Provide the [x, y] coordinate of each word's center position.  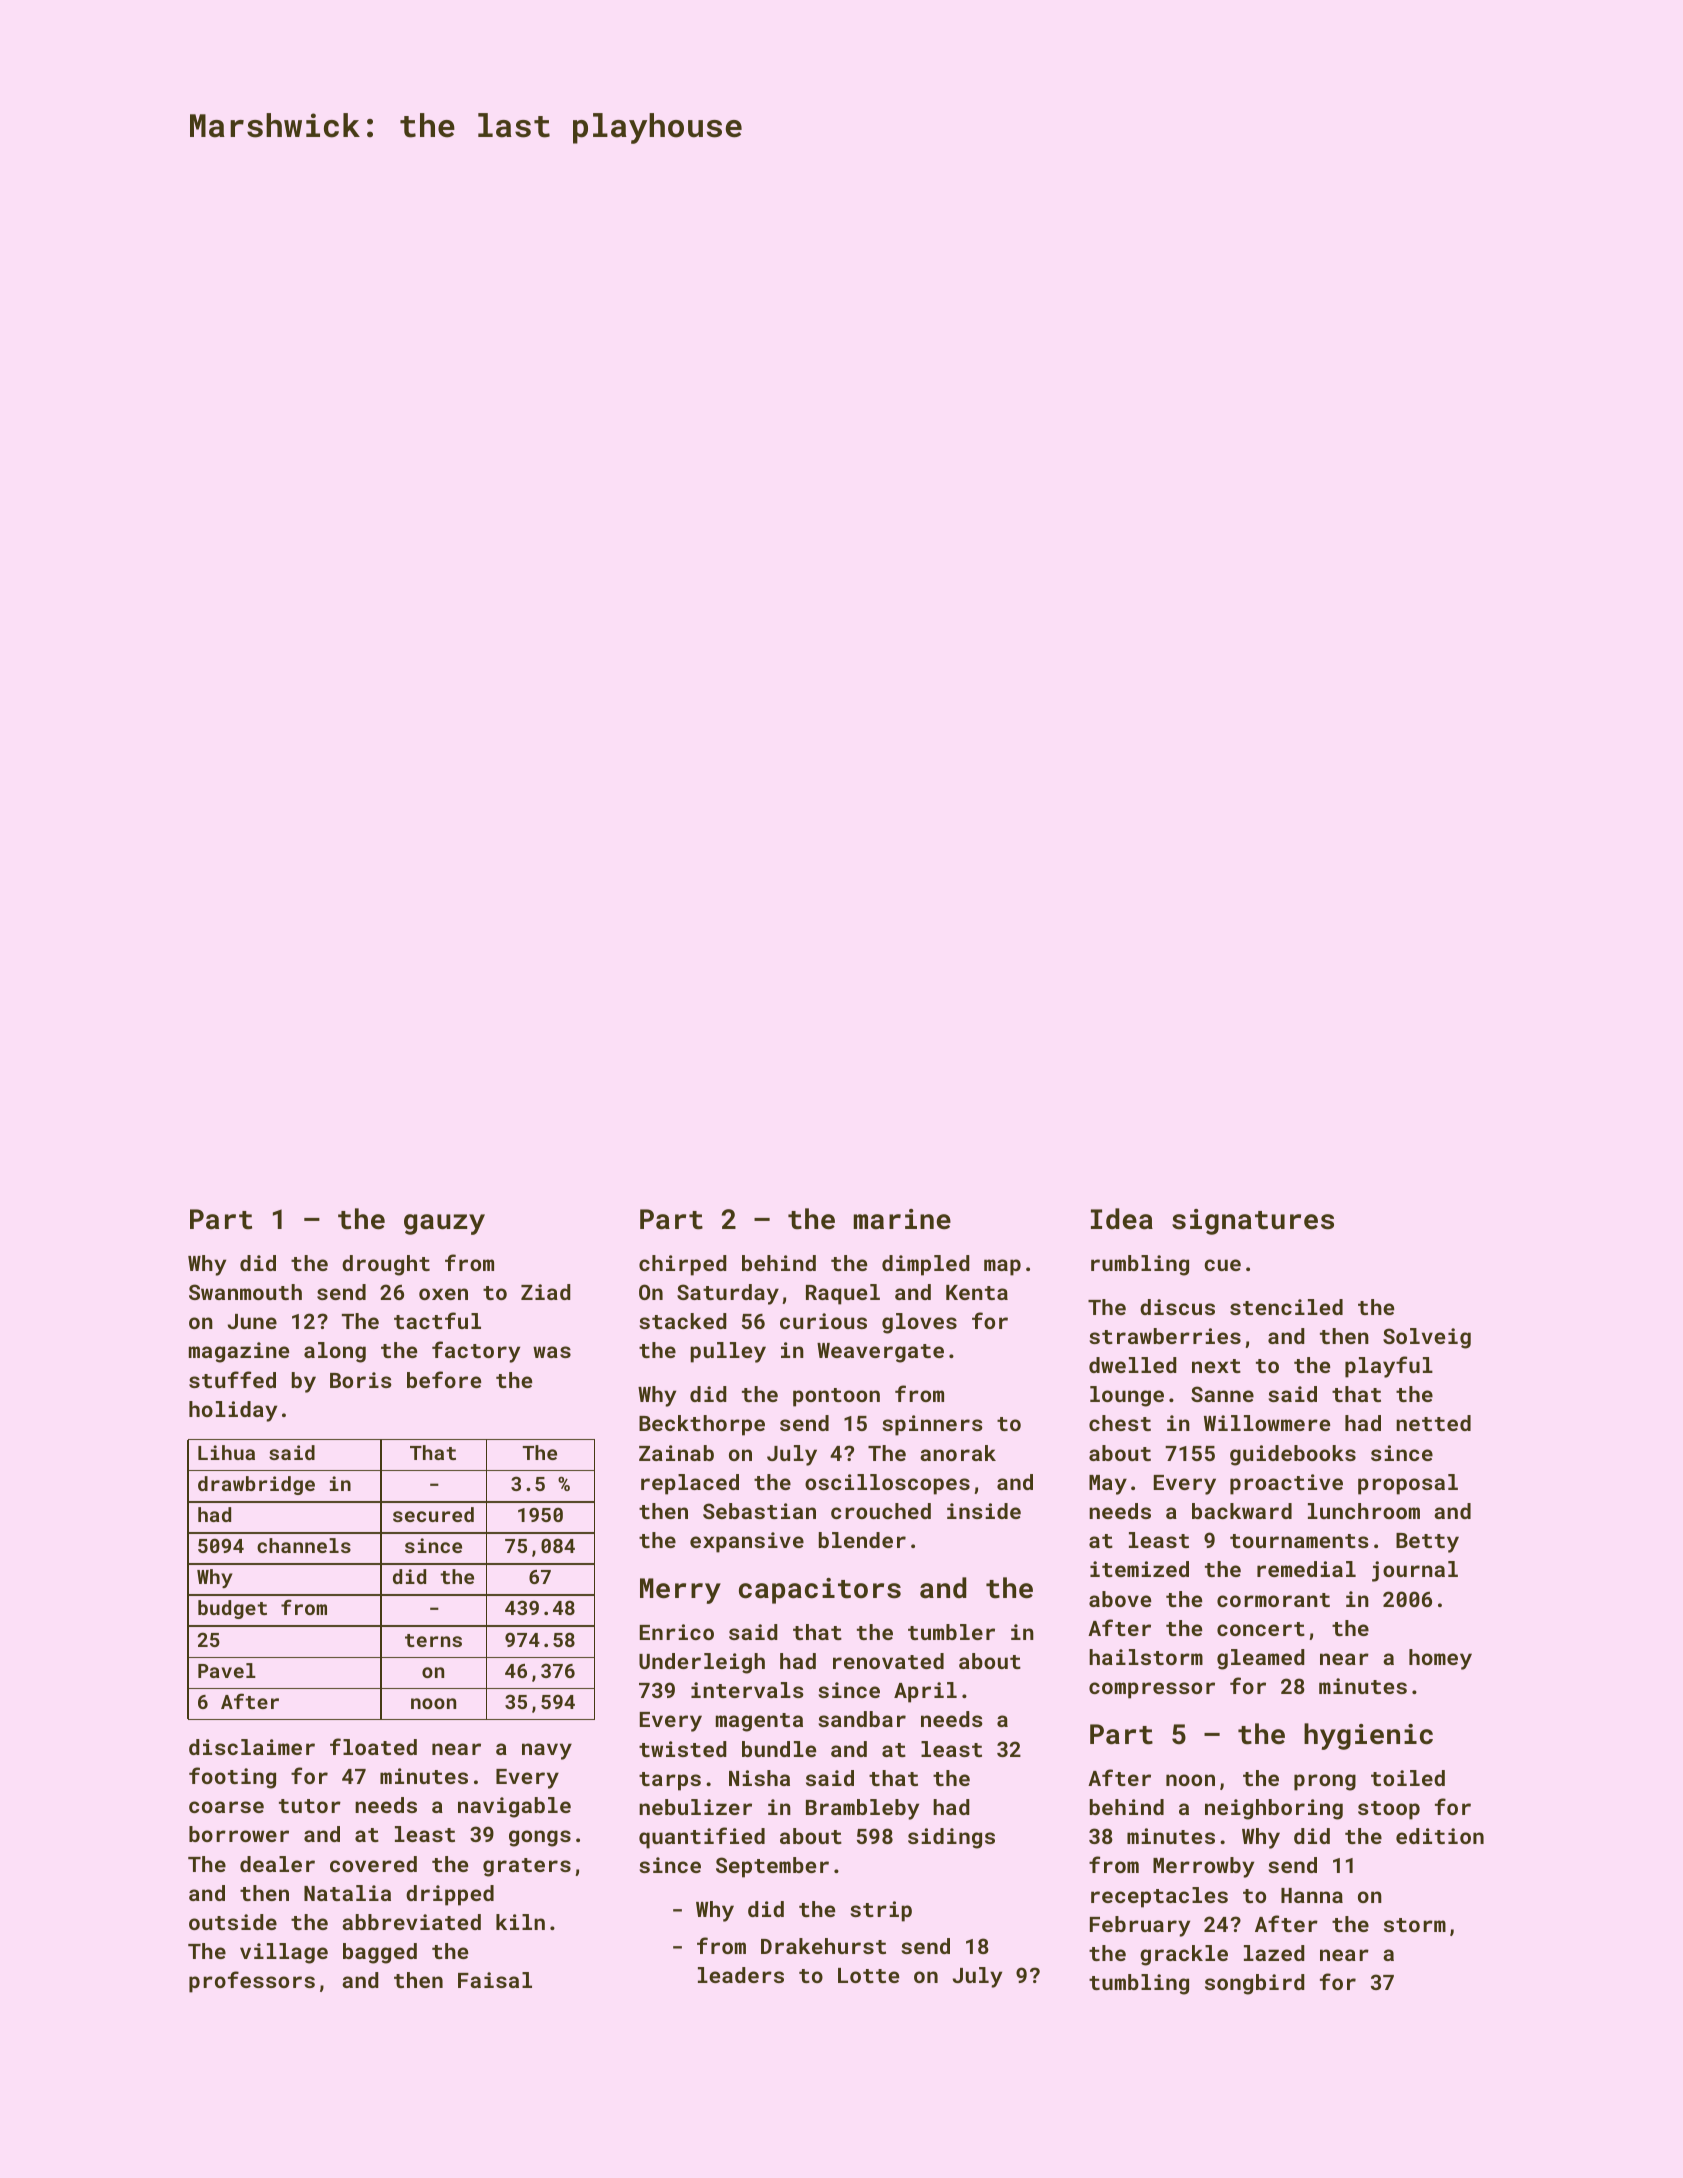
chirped [683, 1265]
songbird [1255, 1984]
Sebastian [759, 1511]
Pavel [227, 1670]
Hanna [1312, 1895]
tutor [310, 1806]
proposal [1408, 1484]
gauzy [444, 1224]
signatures [1253, 1222]
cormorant [1273, 1600]
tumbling [1139, 1984]
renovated [888, 1661]
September [772, 1867]
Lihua [226, 1452]
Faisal [495, 1980]
